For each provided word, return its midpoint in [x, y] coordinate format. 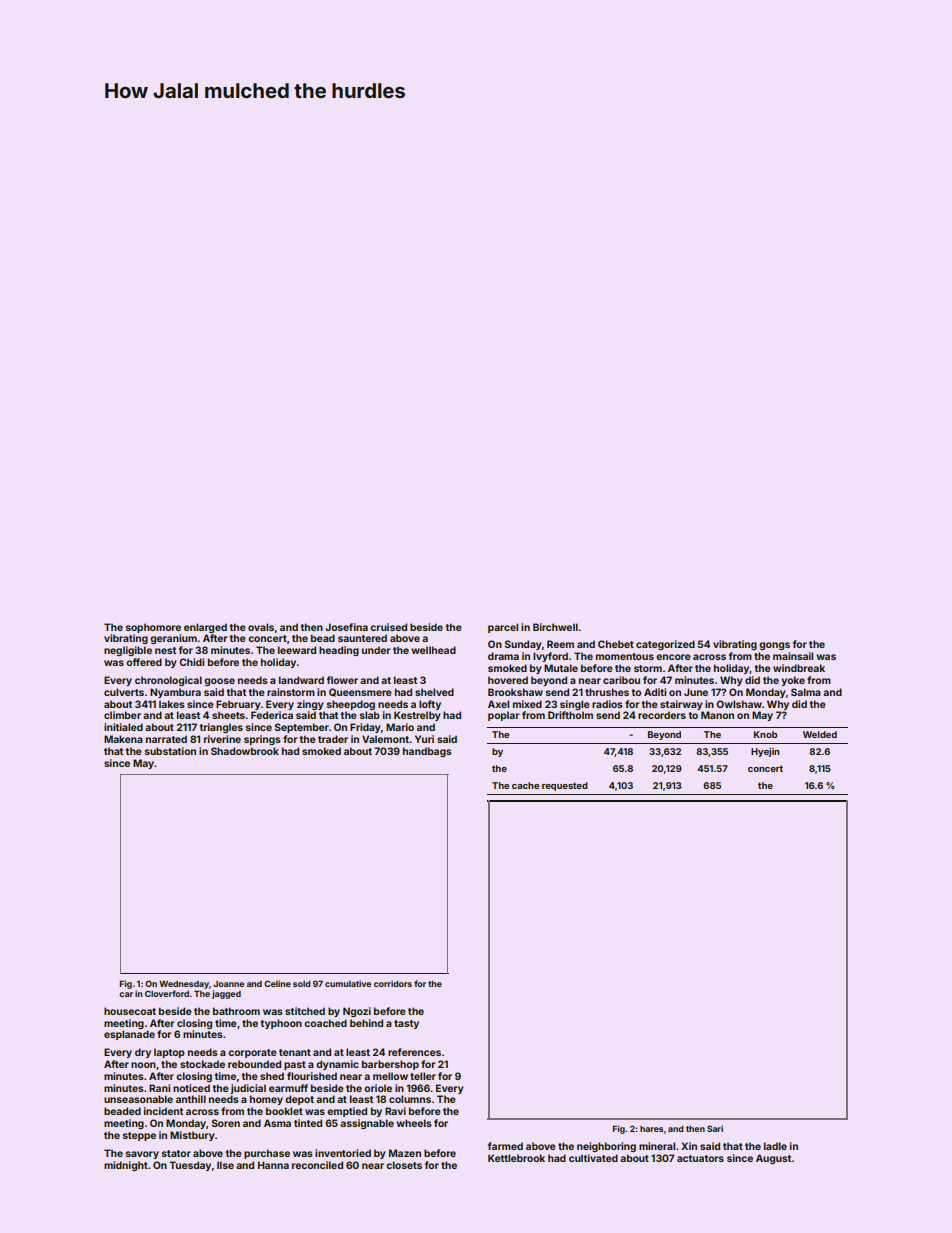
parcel [503, 628]
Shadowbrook [245, 751]
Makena [123, 739]
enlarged [205, 628]
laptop [169, 1053]
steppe [139, 1136]
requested [565, 786]
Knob [765, 734]
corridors [393, 983]
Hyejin [765, 752]
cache [525, 785]
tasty [406, 1024]
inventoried [343, 1153]
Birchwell [555, 627]
